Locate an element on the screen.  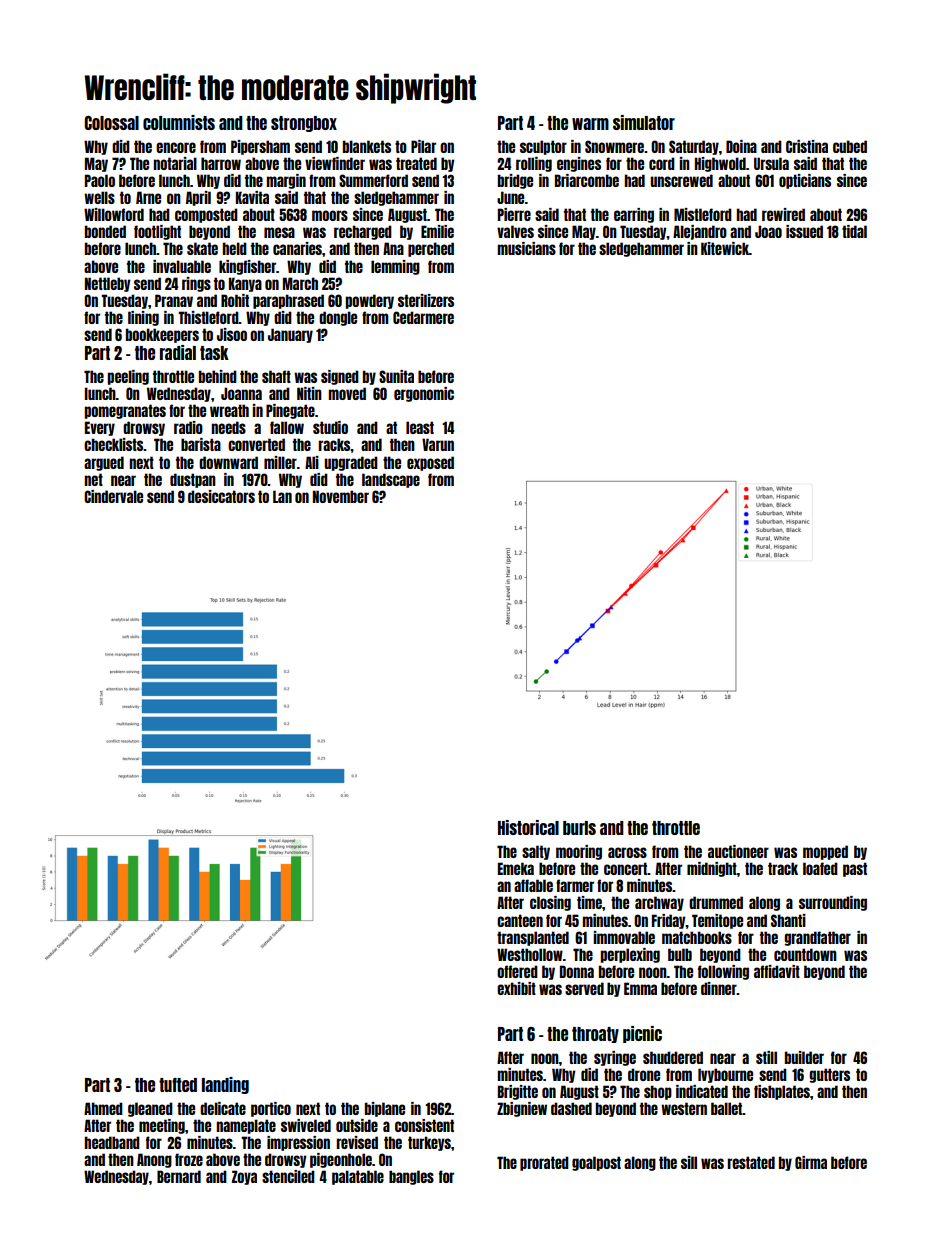
auctioneer is located at coordinates (738, 851).
